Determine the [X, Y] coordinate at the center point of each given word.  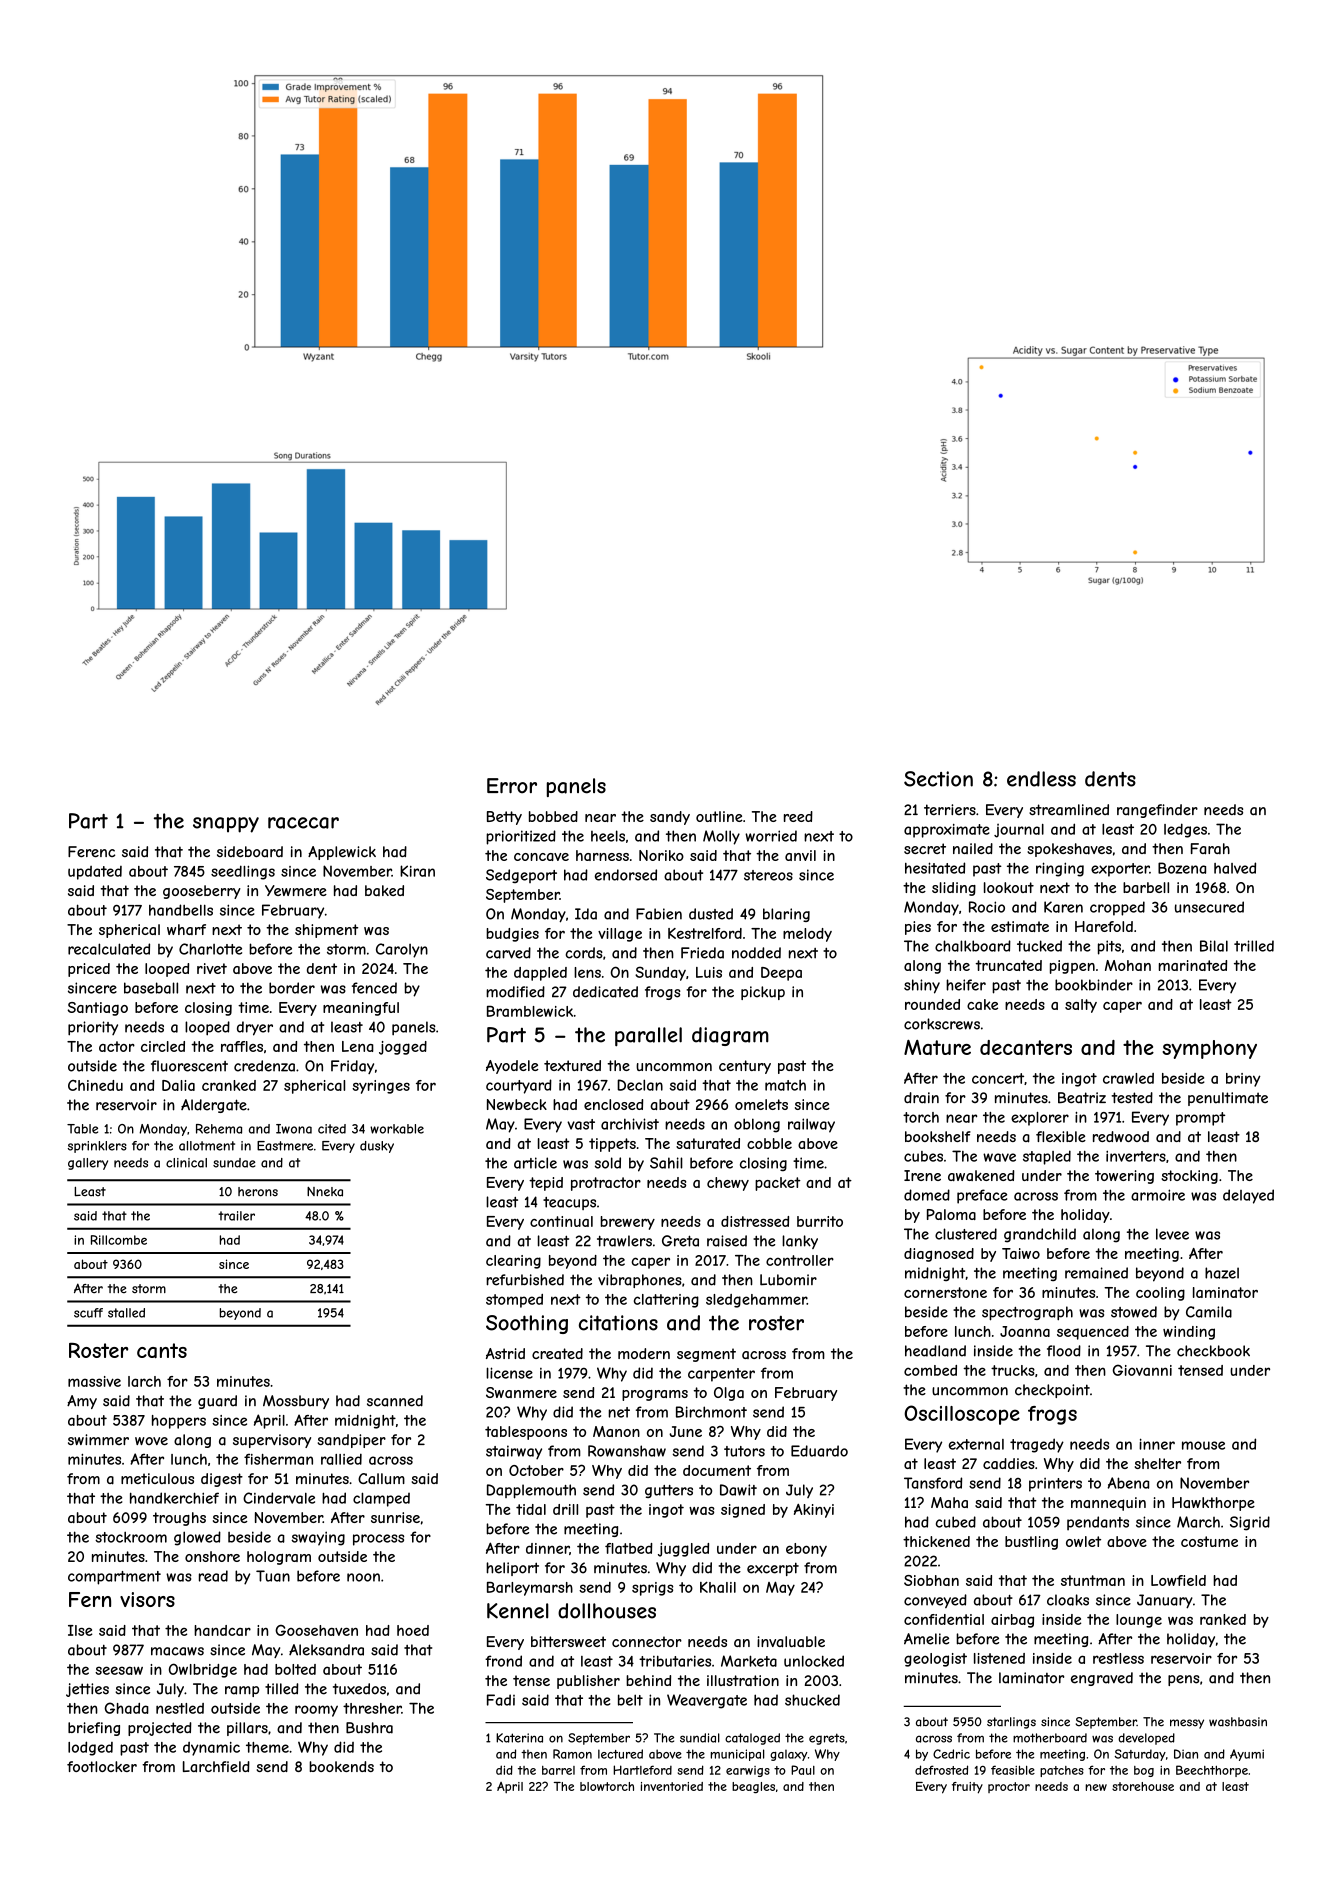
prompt [1200, 1119]
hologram [279, 1558]
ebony [806, 1550]
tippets [612, 1145]
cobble [769, 1143]
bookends [341, 1766]
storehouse [1143, 1786]
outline [719, 816]
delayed [1248, 1196]
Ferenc [91, 851]
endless [1041, 779]
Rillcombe [119, 1240]
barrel [558, 1770]
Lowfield [1178, 1580]
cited [332, 1129]
